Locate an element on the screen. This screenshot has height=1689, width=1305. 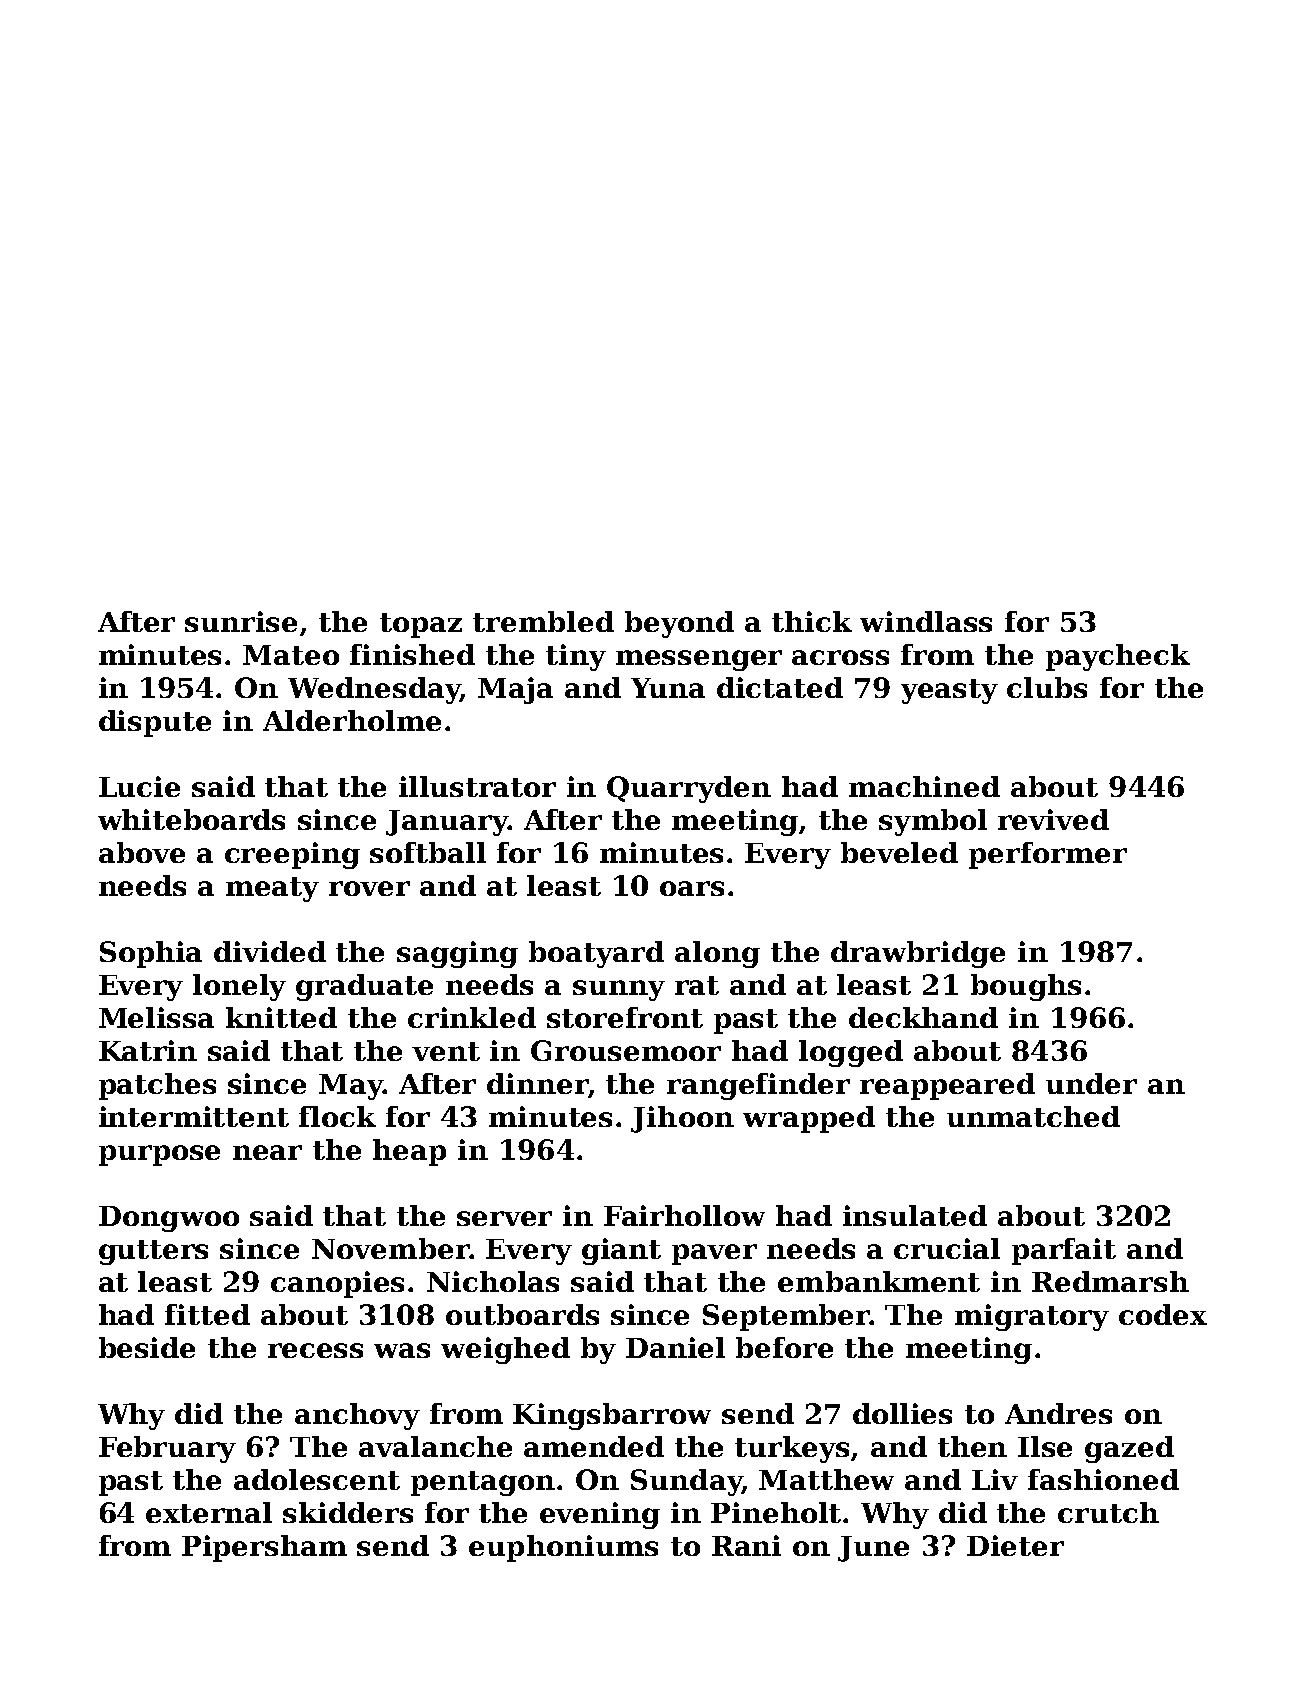
lonely is located at coordinates (239, 987).
